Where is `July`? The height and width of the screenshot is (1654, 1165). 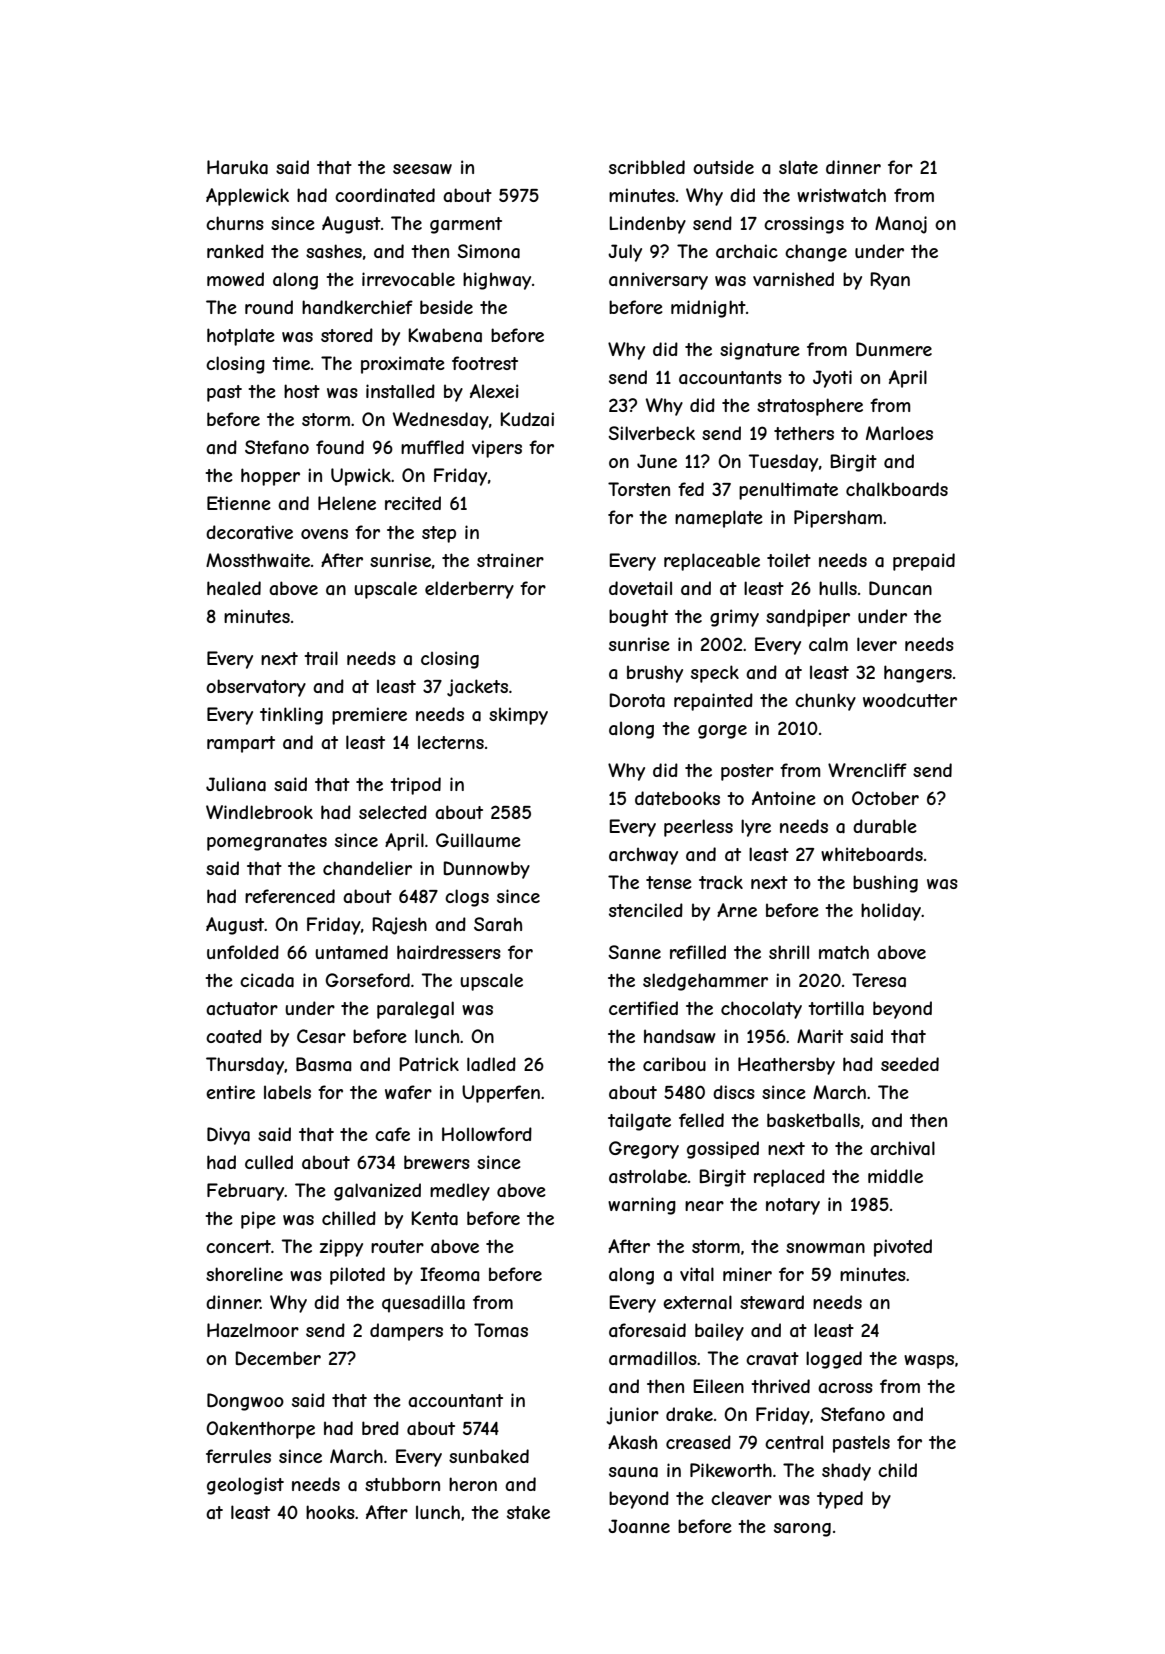
July is located at coordinates (625, 253).
